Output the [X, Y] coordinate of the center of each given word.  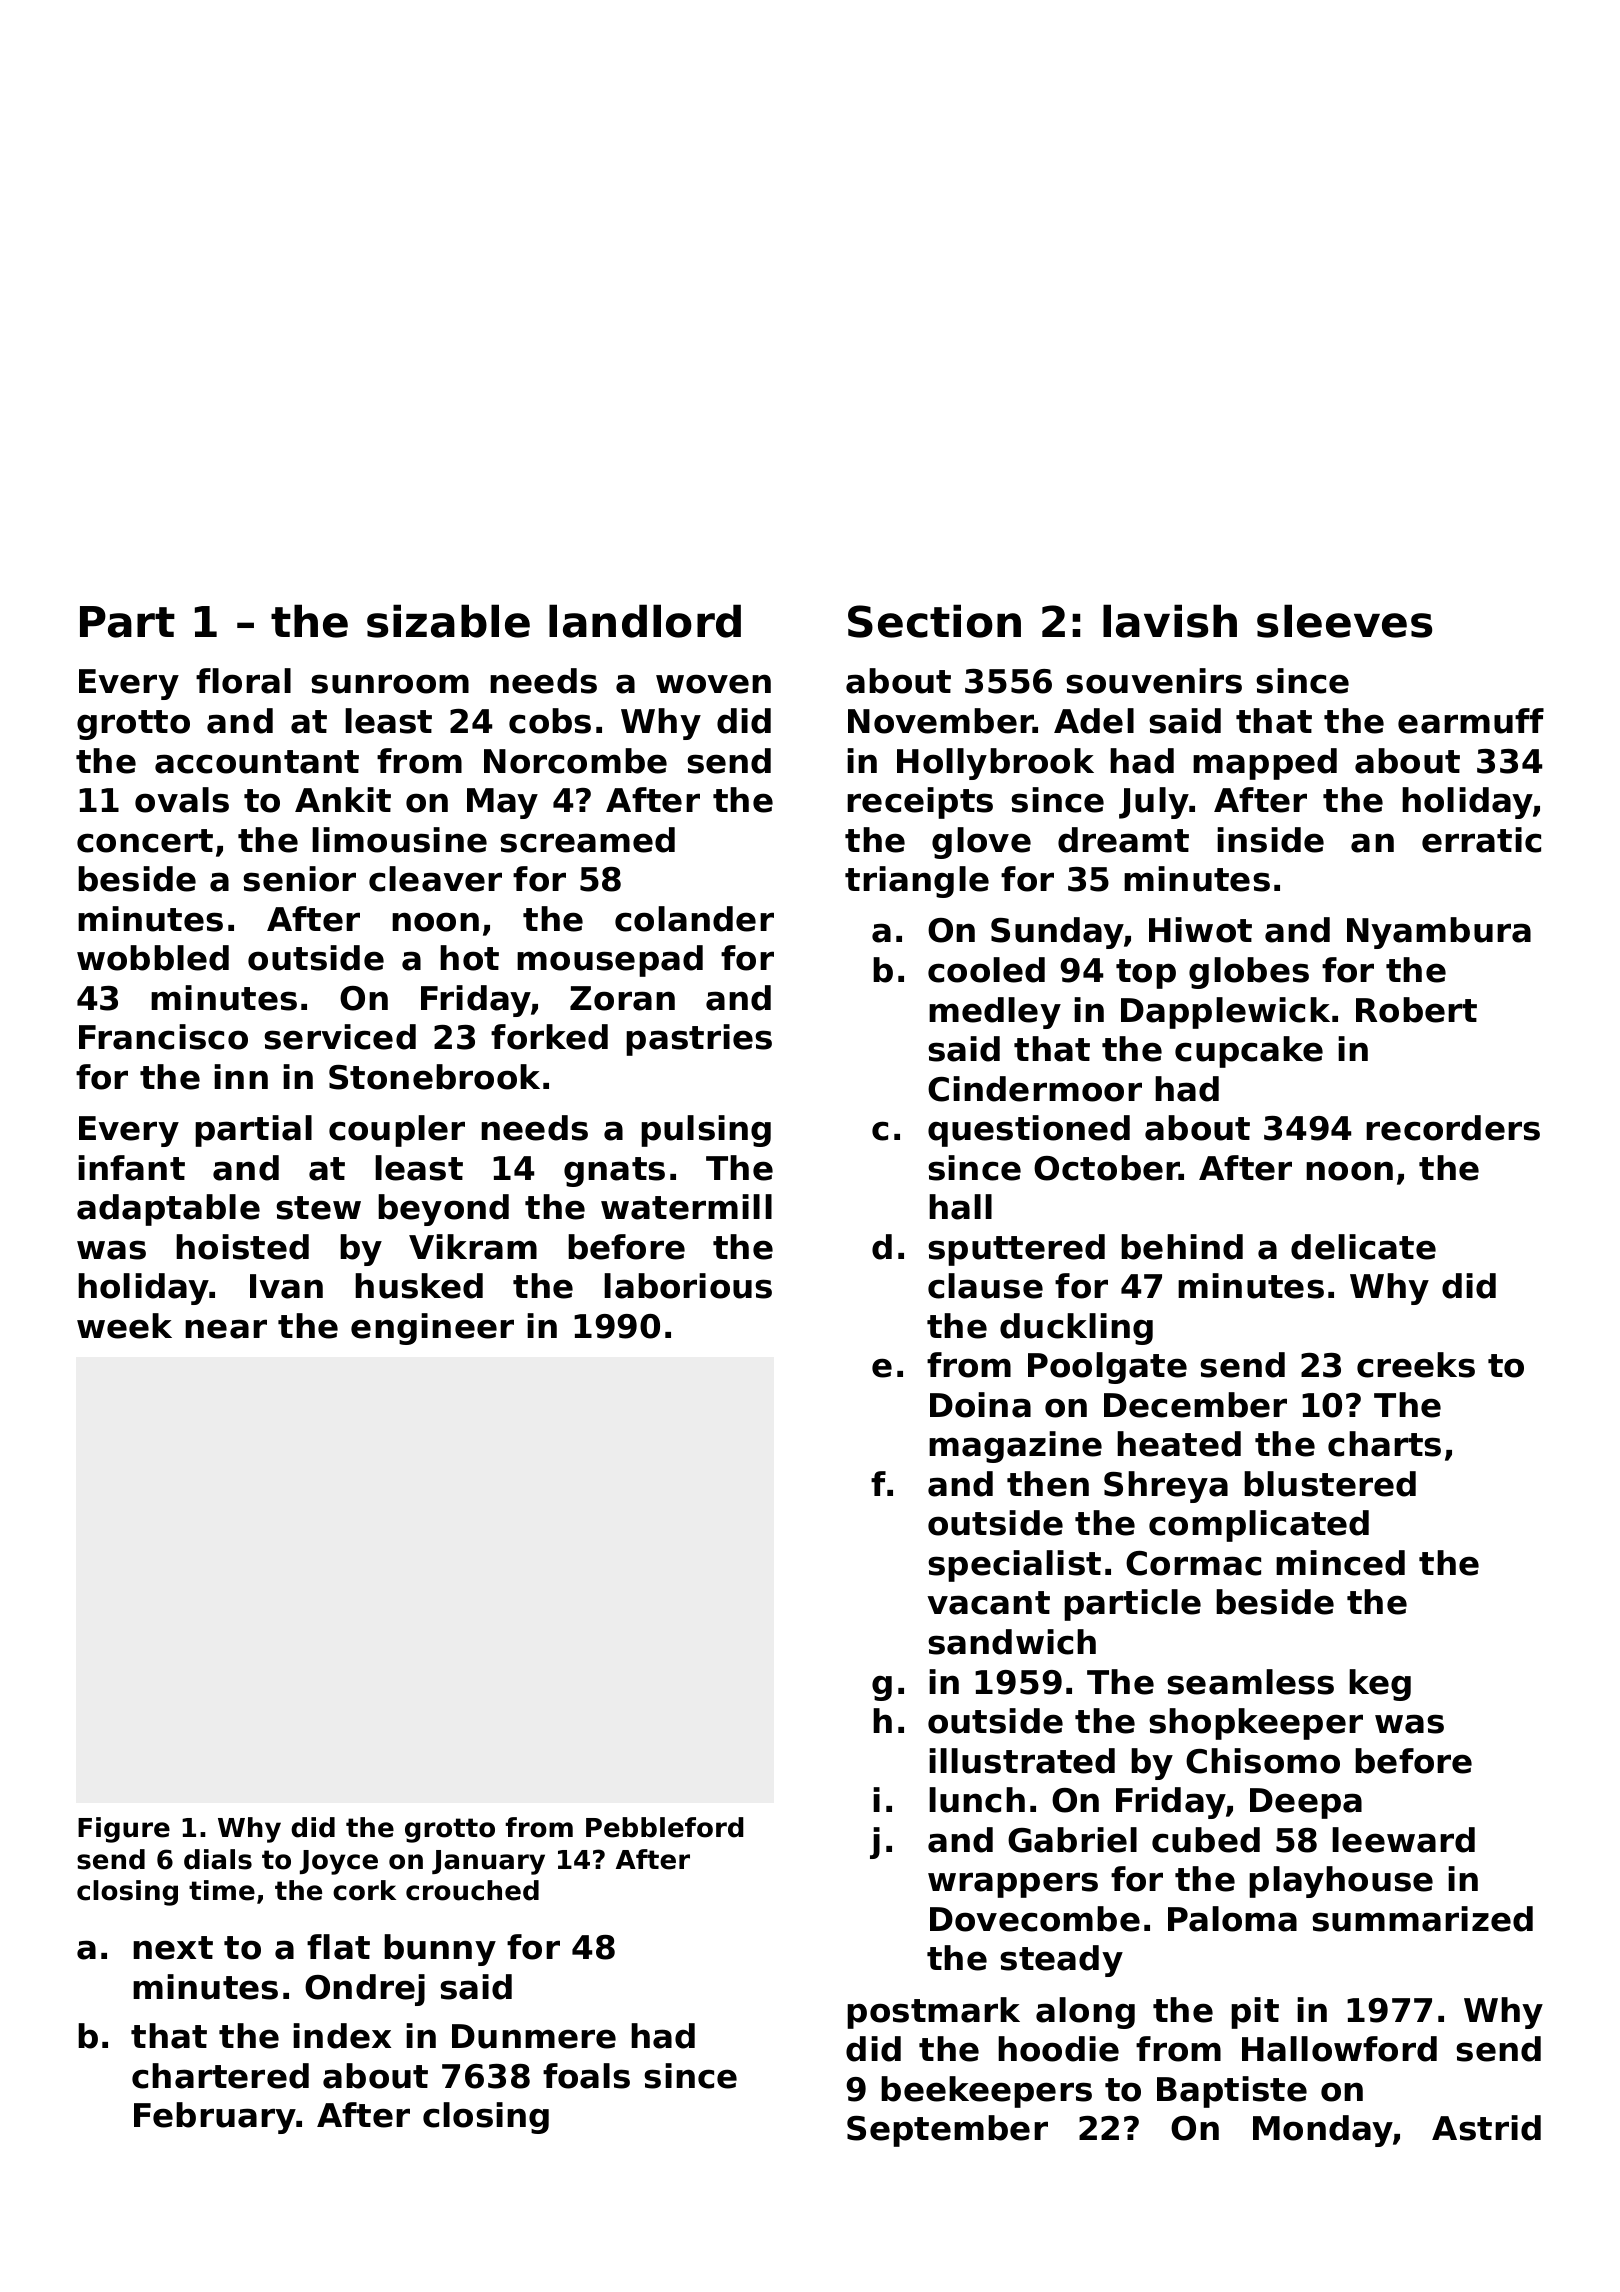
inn [241, 1076]
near [226, 1329]
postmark [933, 2013]
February [215, 2118]
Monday [1323, 2131]
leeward [1403, 1840]
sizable [448, 621]
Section [934, 621]
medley [995, 1013]
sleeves [1344, 621]
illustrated [1022, 1761]
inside [1270, 840]
